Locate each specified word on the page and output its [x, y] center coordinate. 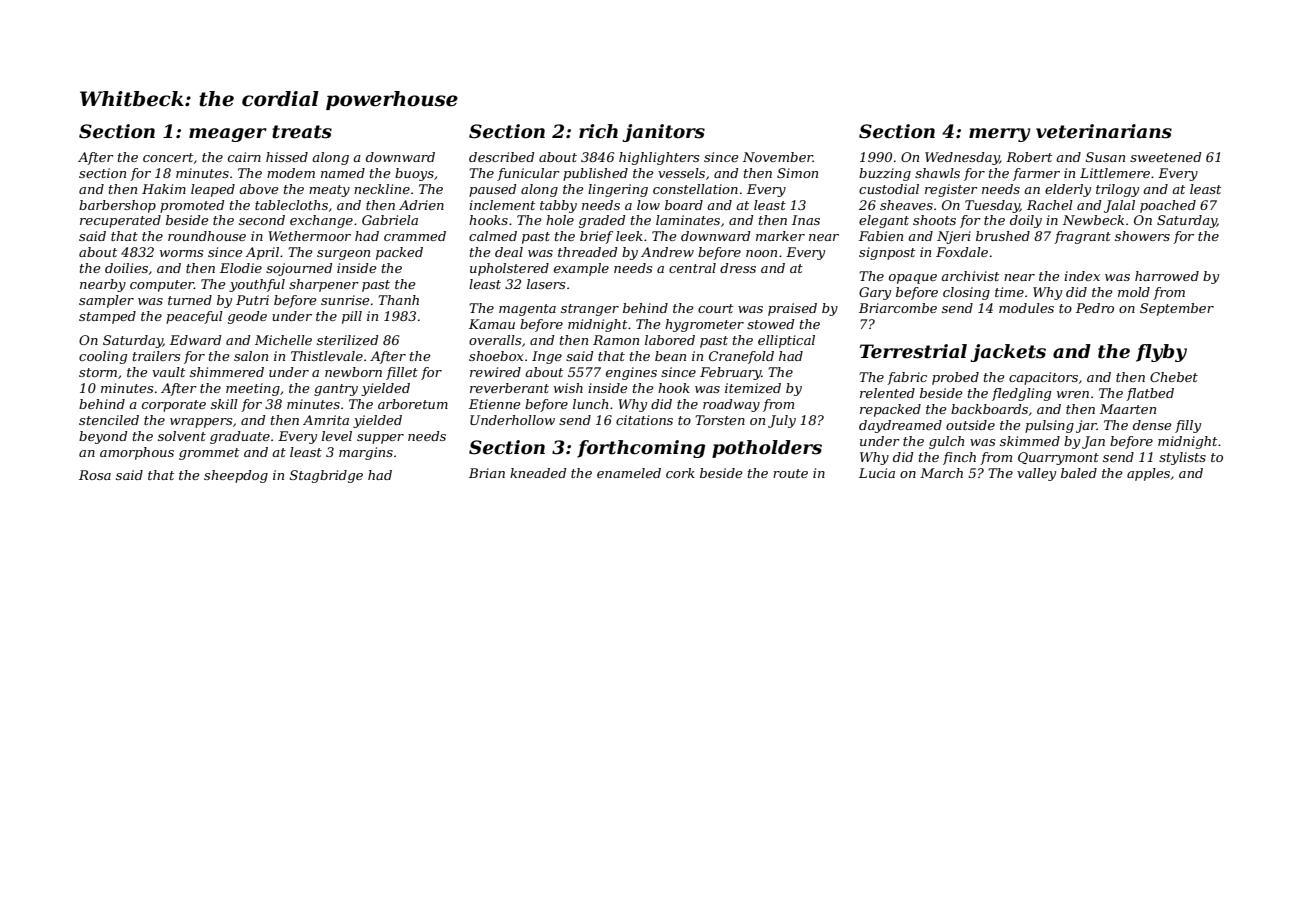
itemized [753, 388]
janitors [663, 133]
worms [181, 253]
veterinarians [1104, 131]
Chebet [1174, 377]
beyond [103, 437]
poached [1168, 206]
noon [761, 253]
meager [228, 135]
